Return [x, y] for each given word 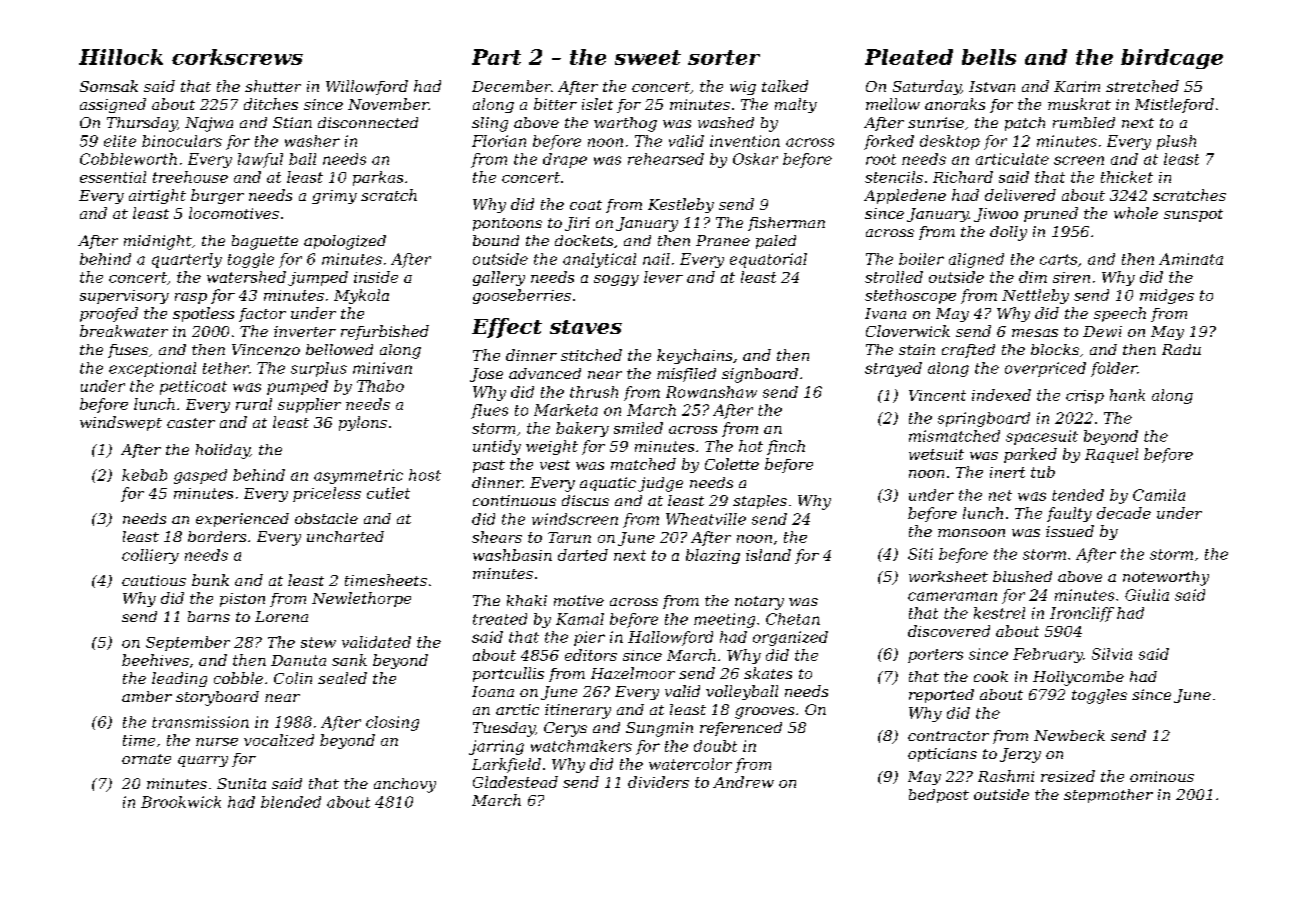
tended [1078, 495]
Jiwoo [996, 215]
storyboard [217, 698]
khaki [527, 600]
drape [565, 160]
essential [113, 177]
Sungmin [659, 729]
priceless [327, 494]
